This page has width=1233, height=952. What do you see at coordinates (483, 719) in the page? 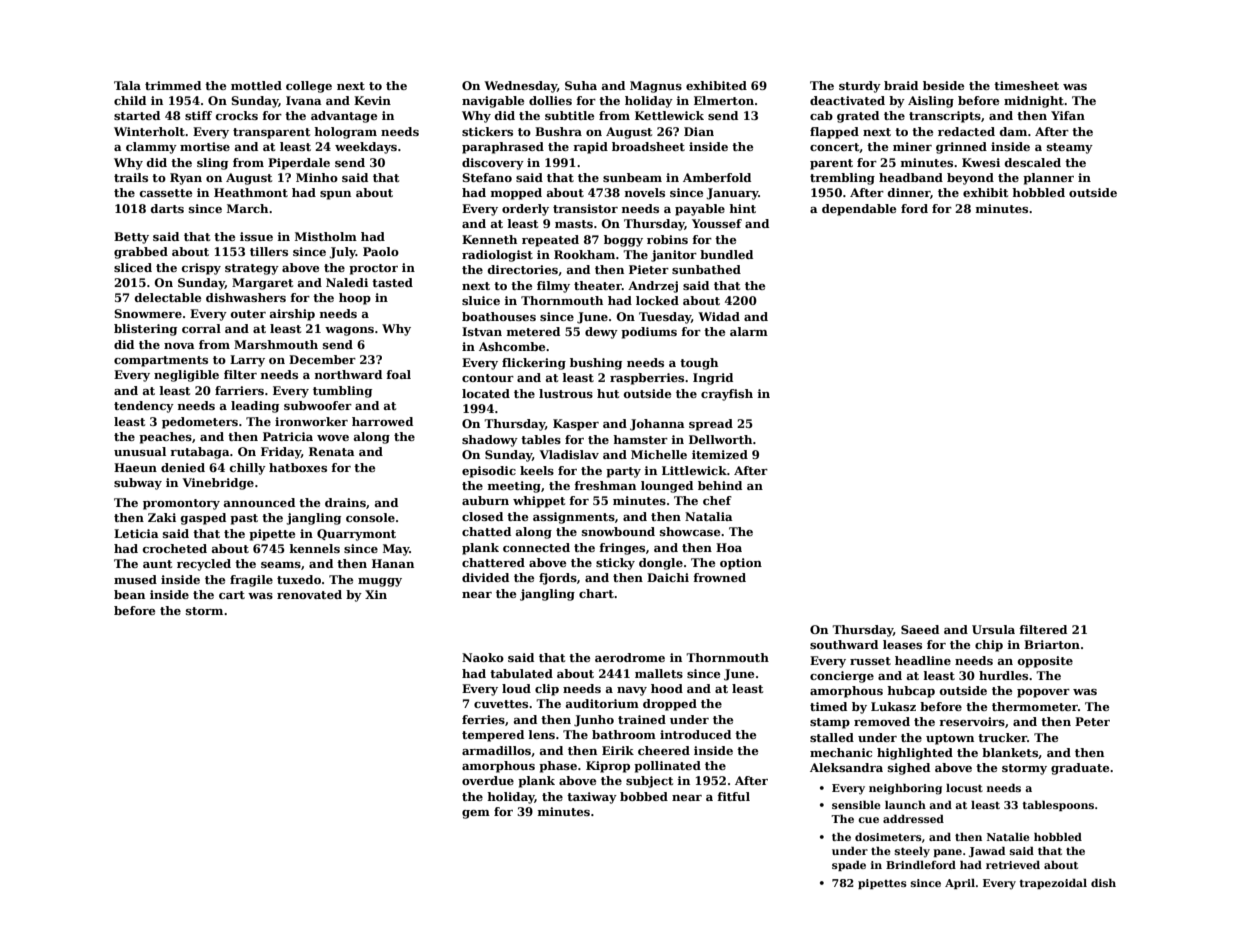
I see `ferries` at bounding box center [483, 719].
